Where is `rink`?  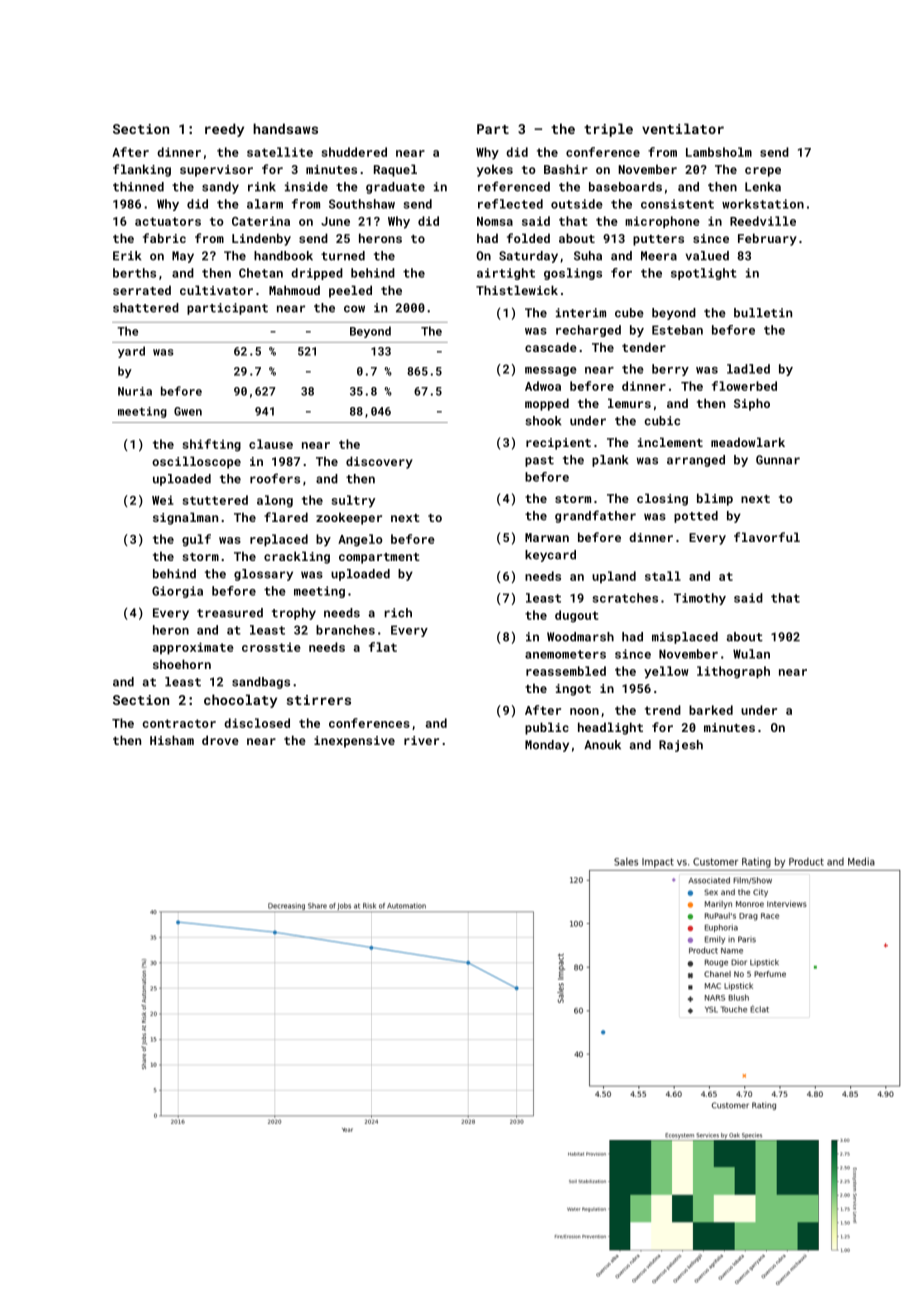 rink is located at coordinates (262, 186).
